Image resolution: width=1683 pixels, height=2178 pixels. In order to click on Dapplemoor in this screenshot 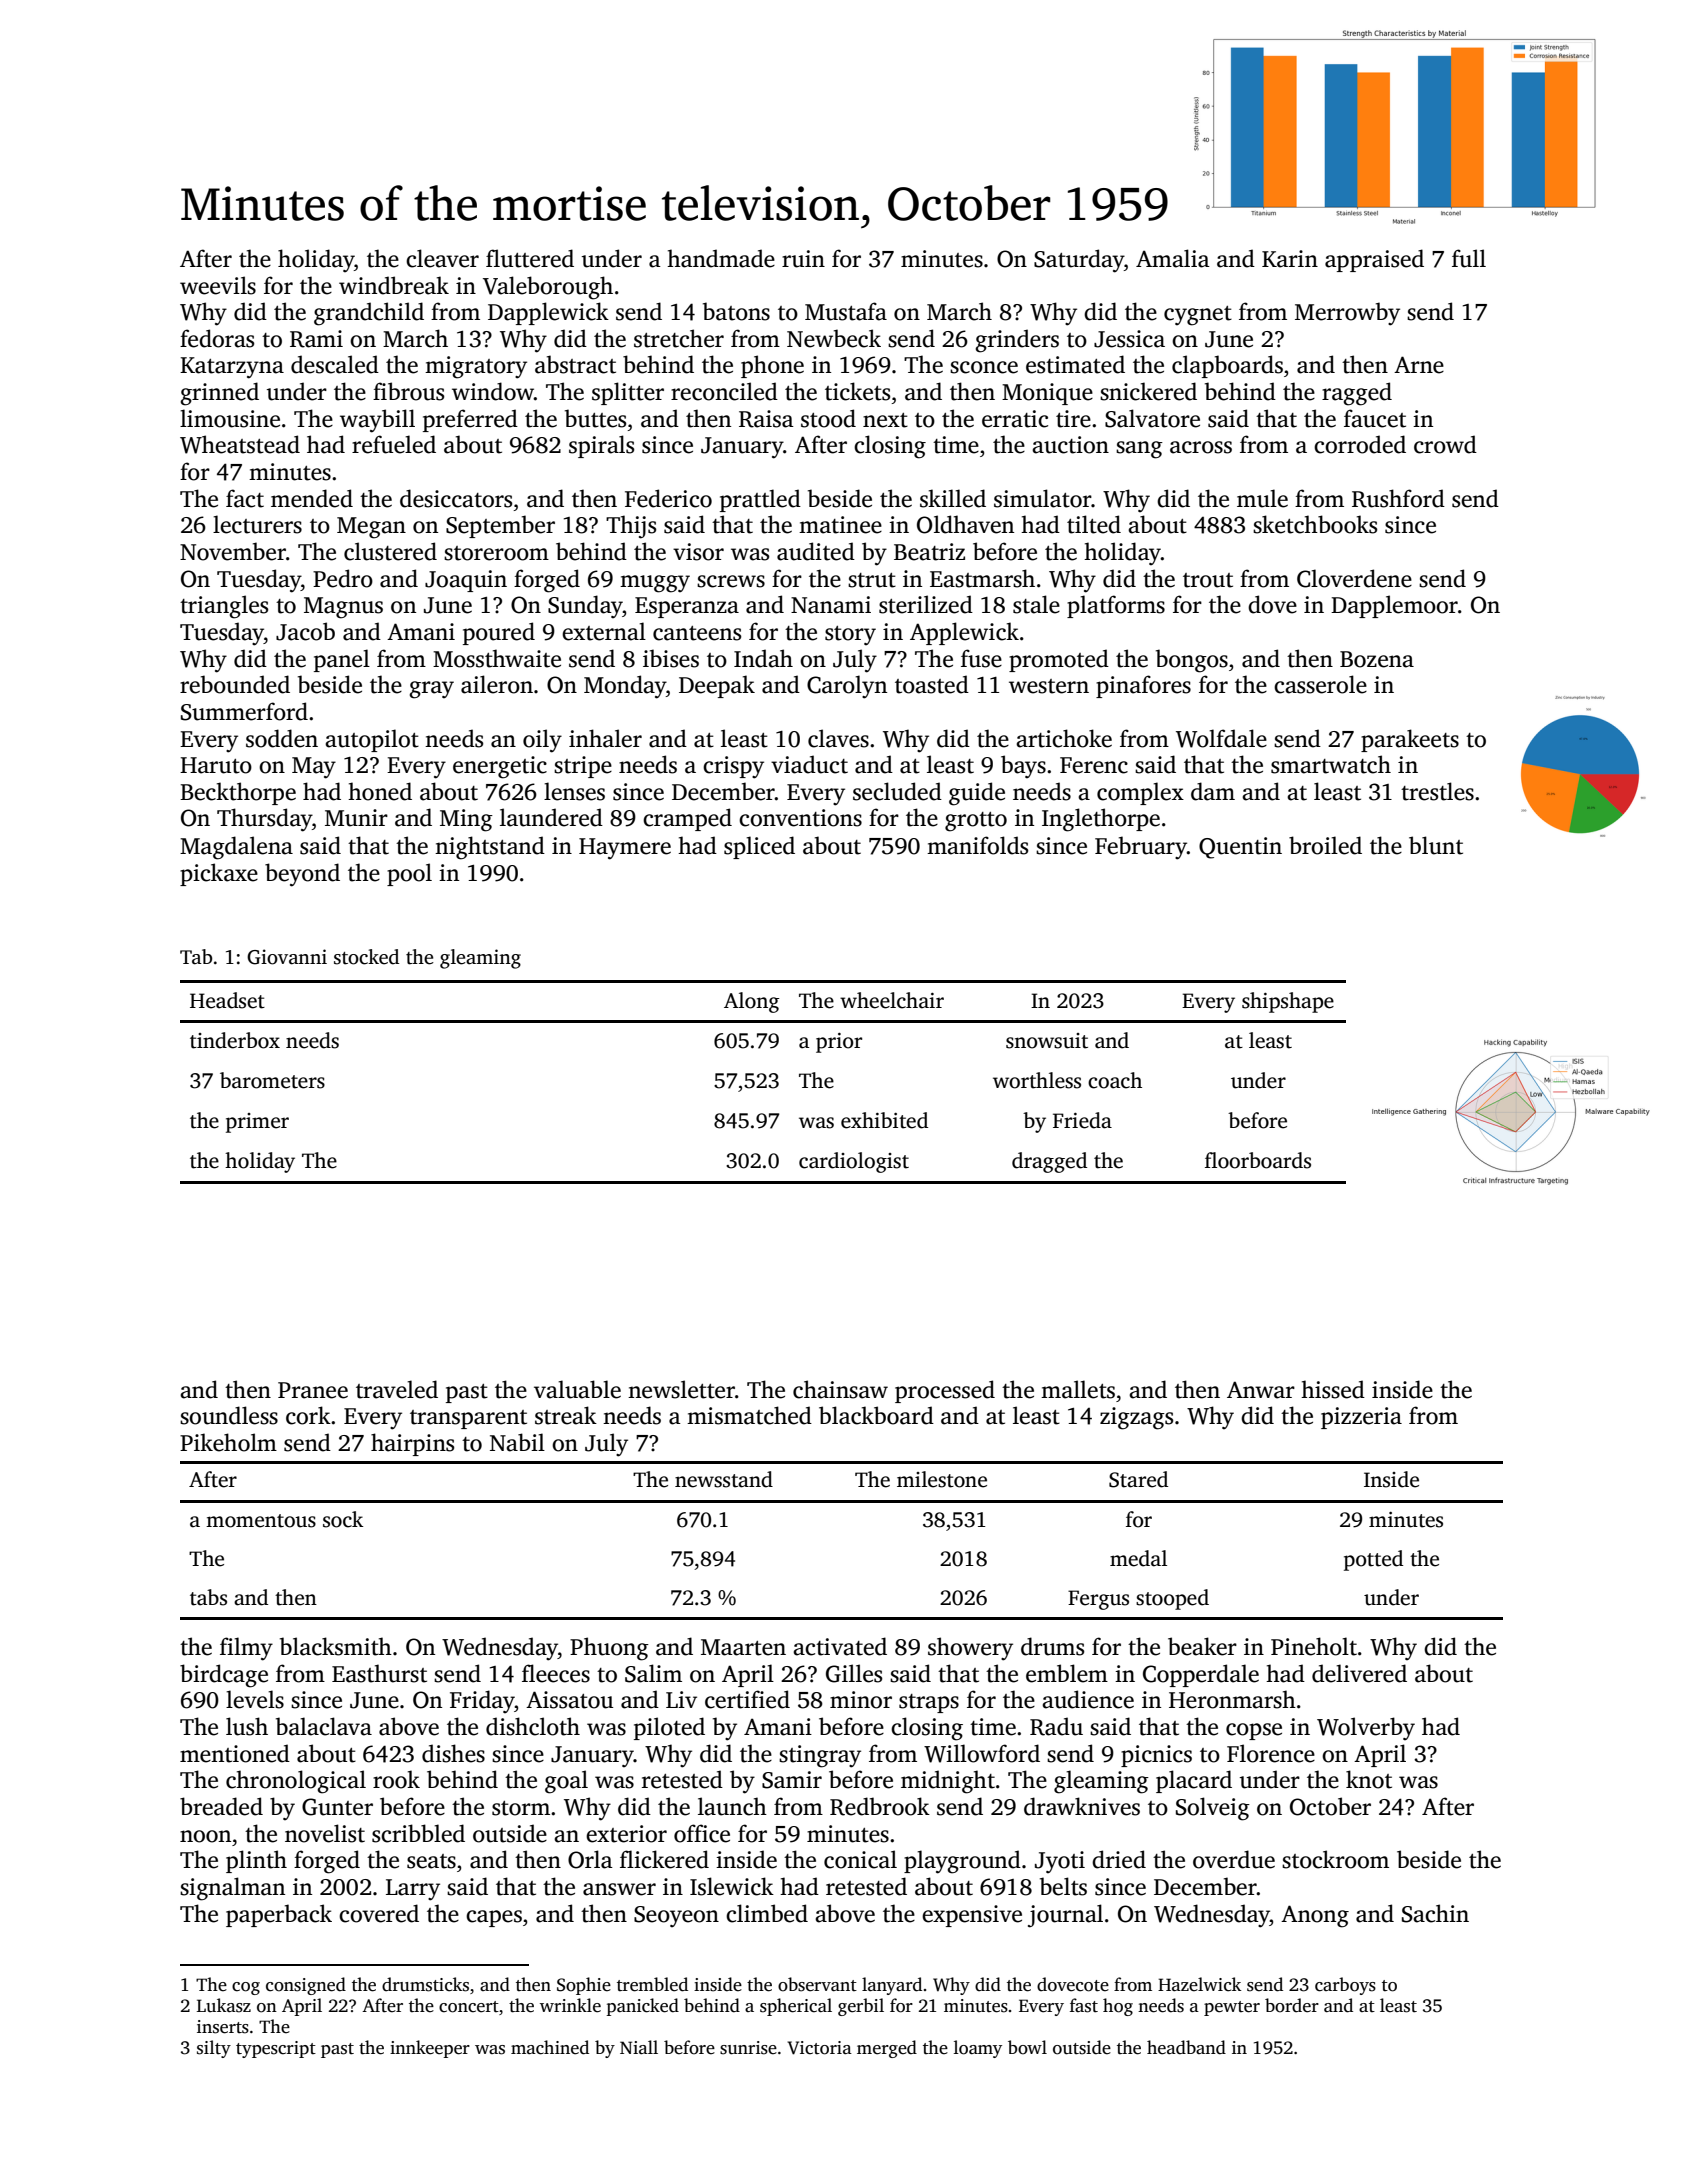, I will do `click(1394, 606)`.
